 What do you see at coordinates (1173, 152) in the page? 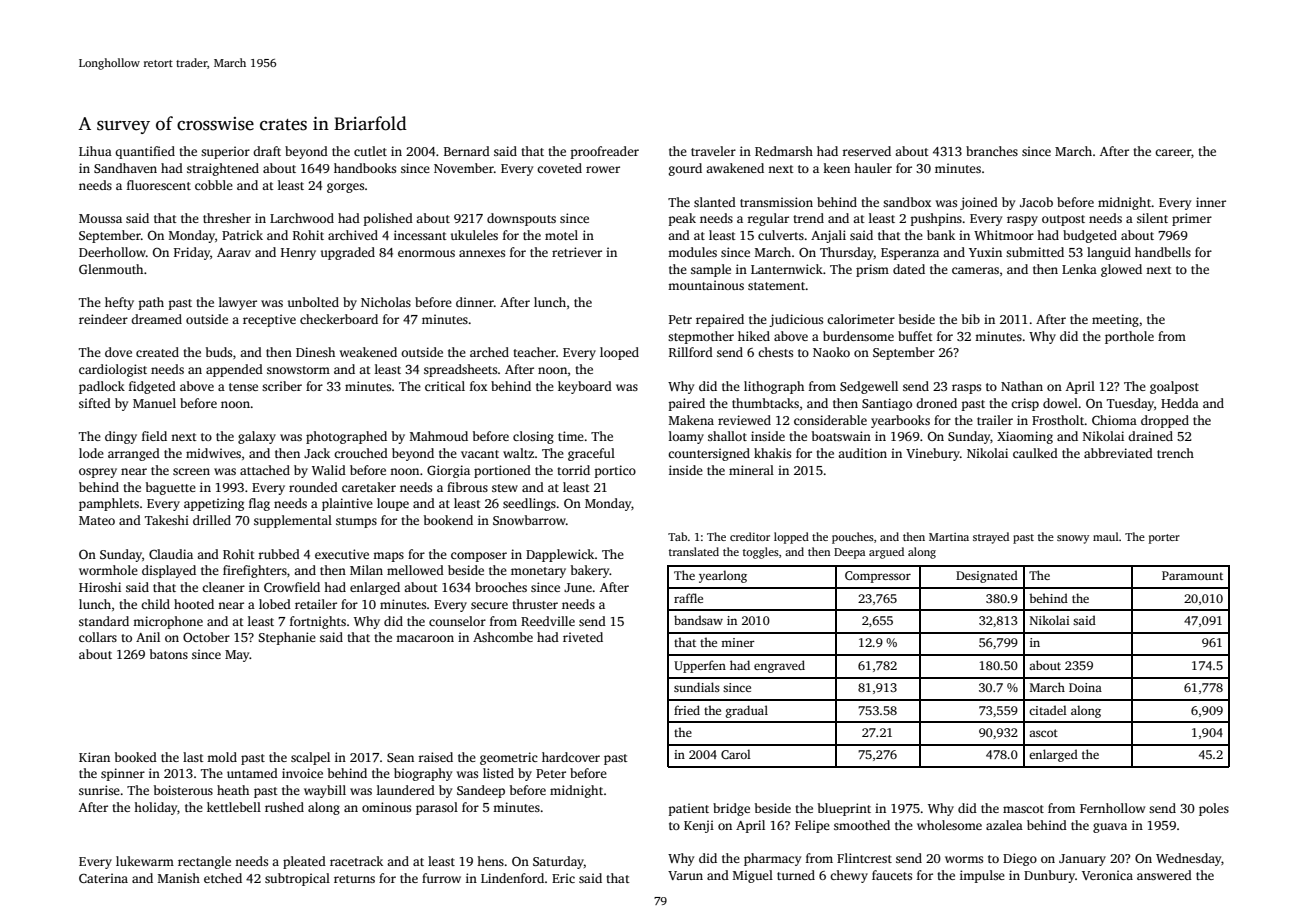
I see `career` at bounding box center [1173, 152].
